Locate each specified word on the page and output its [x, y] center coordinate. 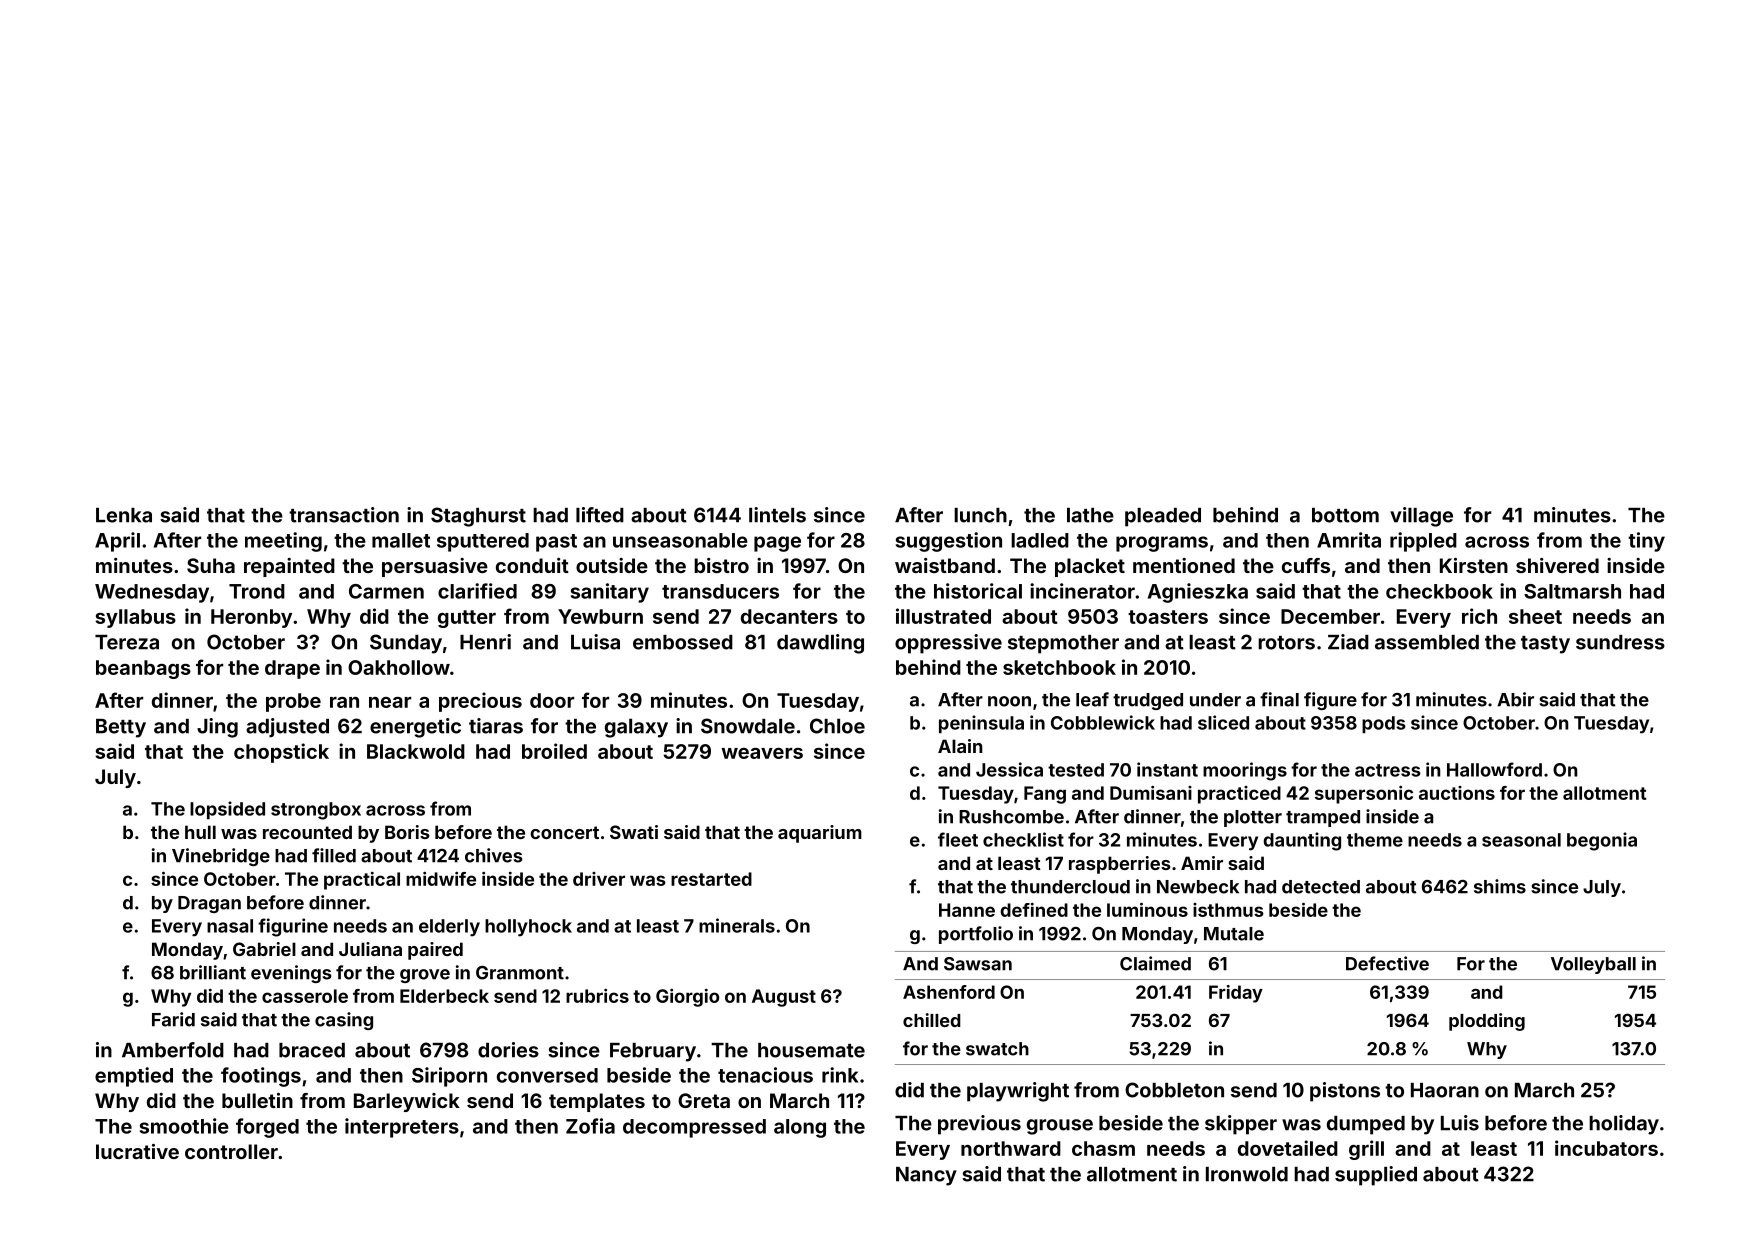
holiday [1624, 1125]
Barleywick [407, 1102]
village [1421, 517]
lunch [980, 515]
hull [200, 832]
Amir [1202, 863]
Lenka [124, 515]
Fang [1045, 795]
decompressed [694, 1128]
